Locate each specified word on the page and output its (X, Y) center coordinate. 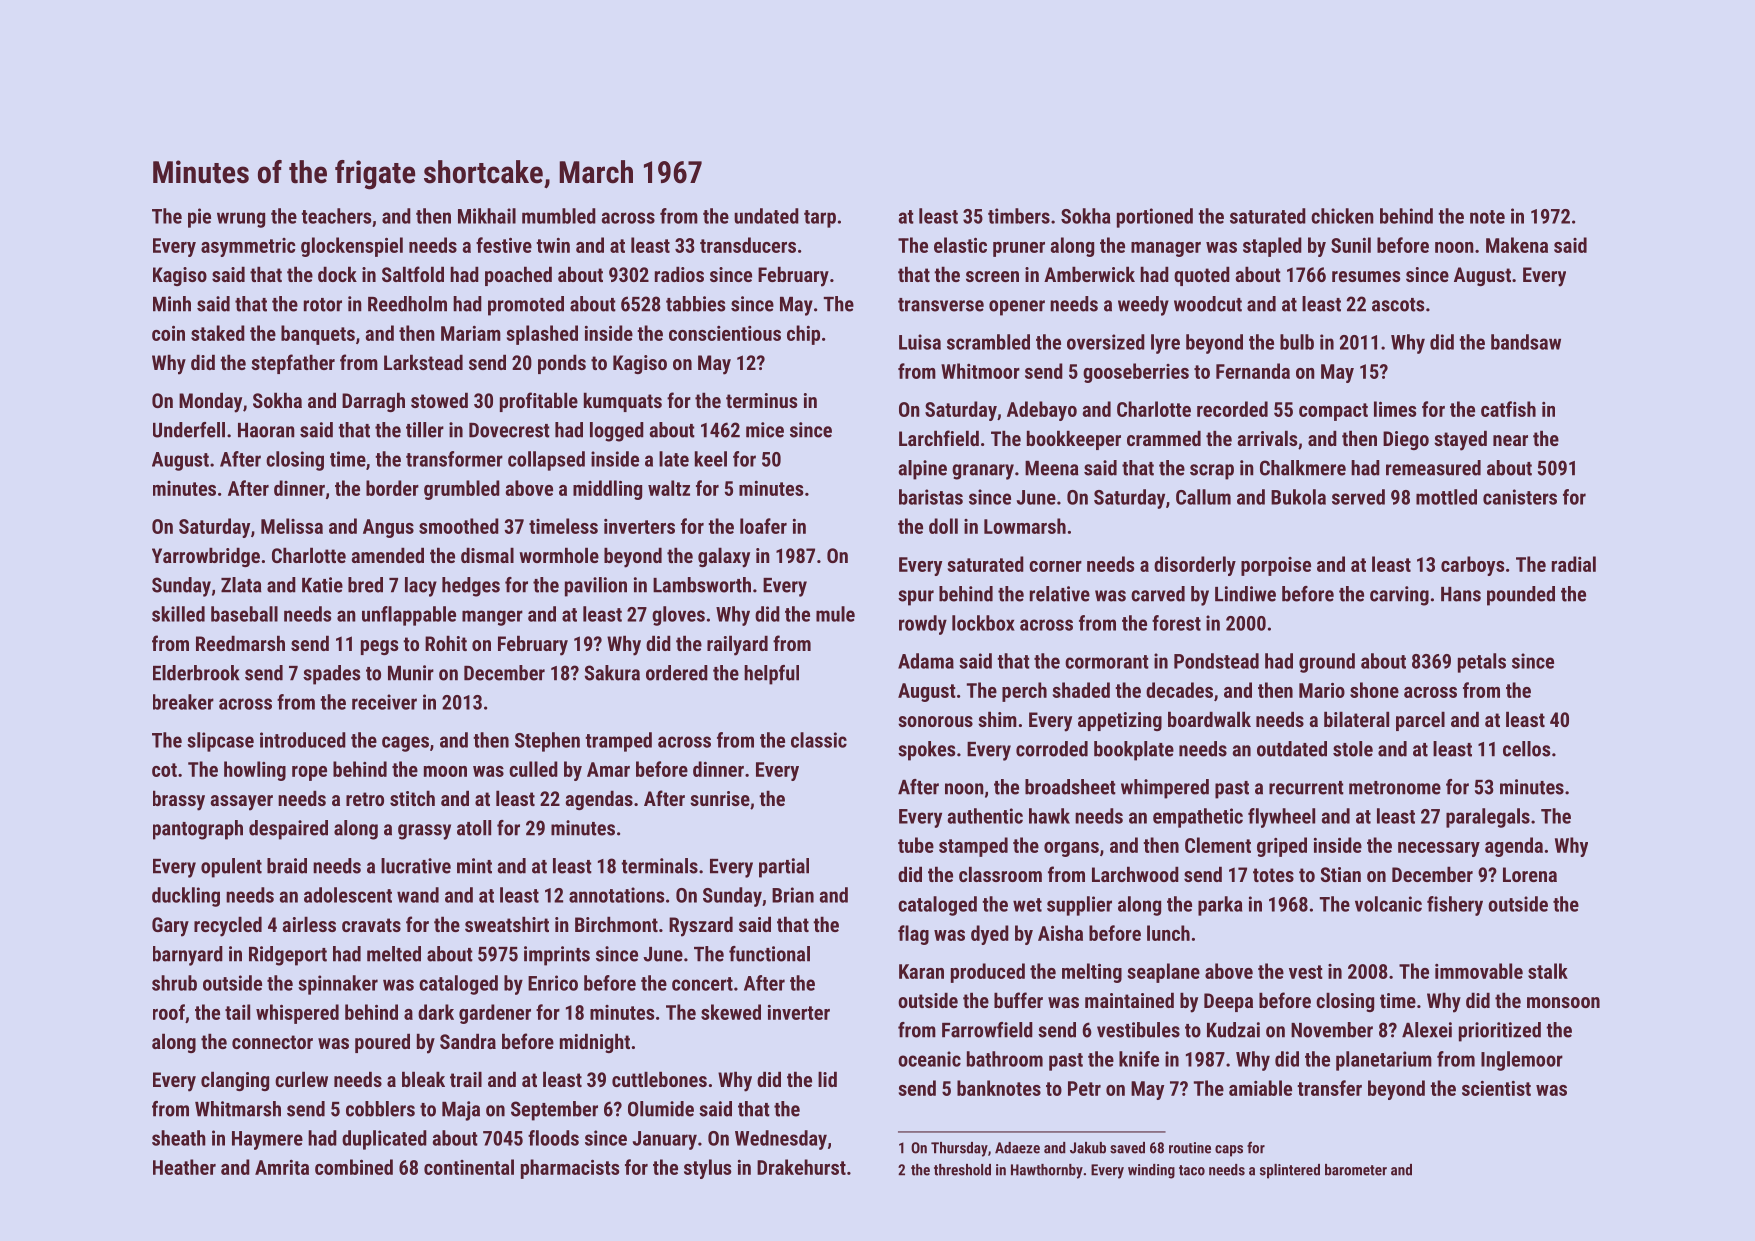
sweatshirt (507, 924)
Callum (1203, 497)
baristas (931, 497)
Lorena (1530, 874)
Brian (793, 895)
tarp (820, 219)
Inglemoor (1522, 1061)
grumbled (462, 490)
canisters (1520, 497)
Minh (172, 304)
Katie (322, 585)
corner (1055, 566)
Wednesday (781, 1140)
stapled (1272, 247)
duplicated (384, 1140)
